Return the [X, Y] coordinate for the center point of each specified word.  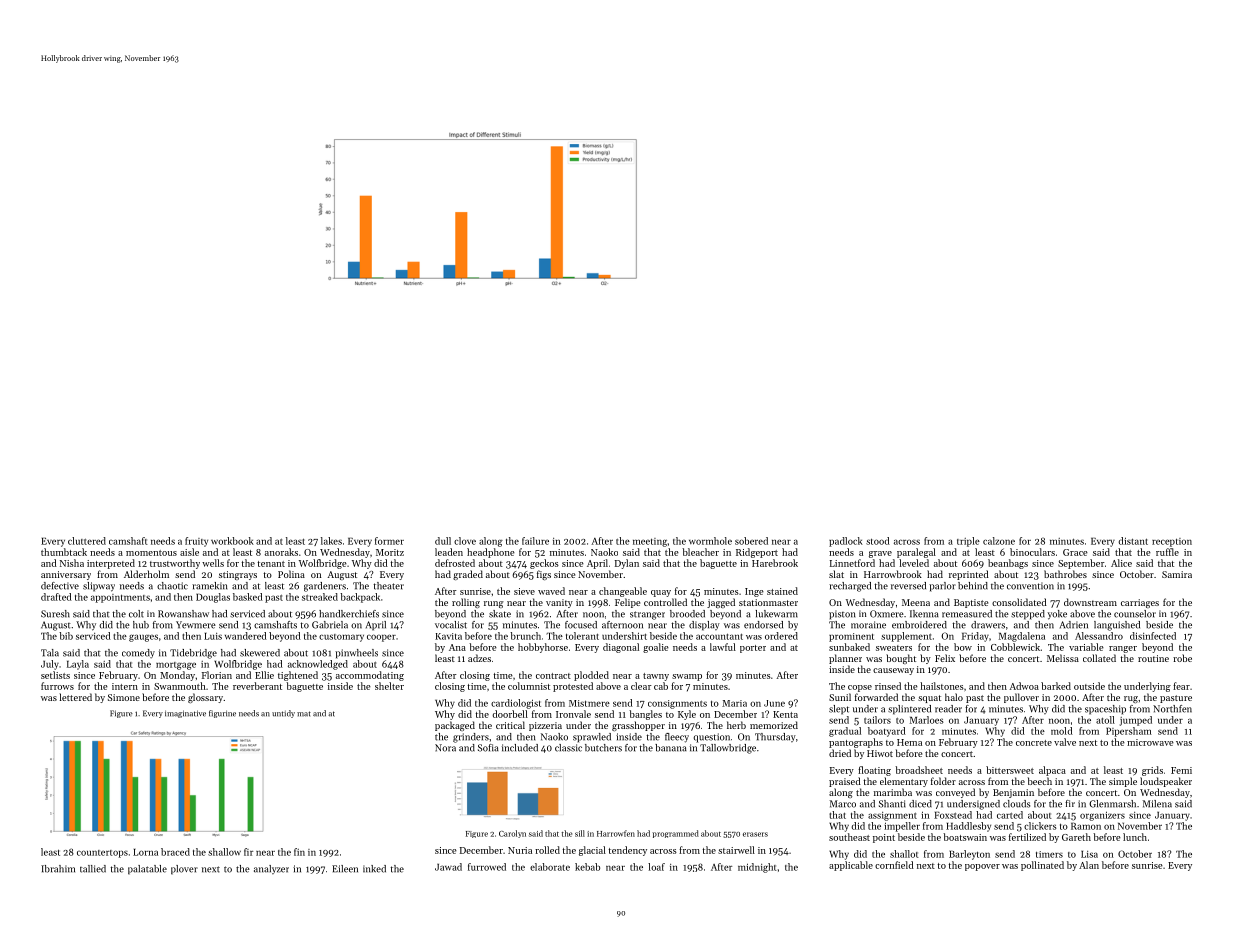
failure [535, 541]
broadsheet [919, 770]
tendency [628, 851]
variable [1086, 647]
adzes [479, 658]
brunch [525, 636]
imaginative [185, 714]
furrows [57, 686]
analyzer [271, 869]
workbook [232, 541]
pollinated [1042, 866]
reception [1172, 542]
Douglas [213, 598]
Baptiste [971, 603]
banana [671, 748]
